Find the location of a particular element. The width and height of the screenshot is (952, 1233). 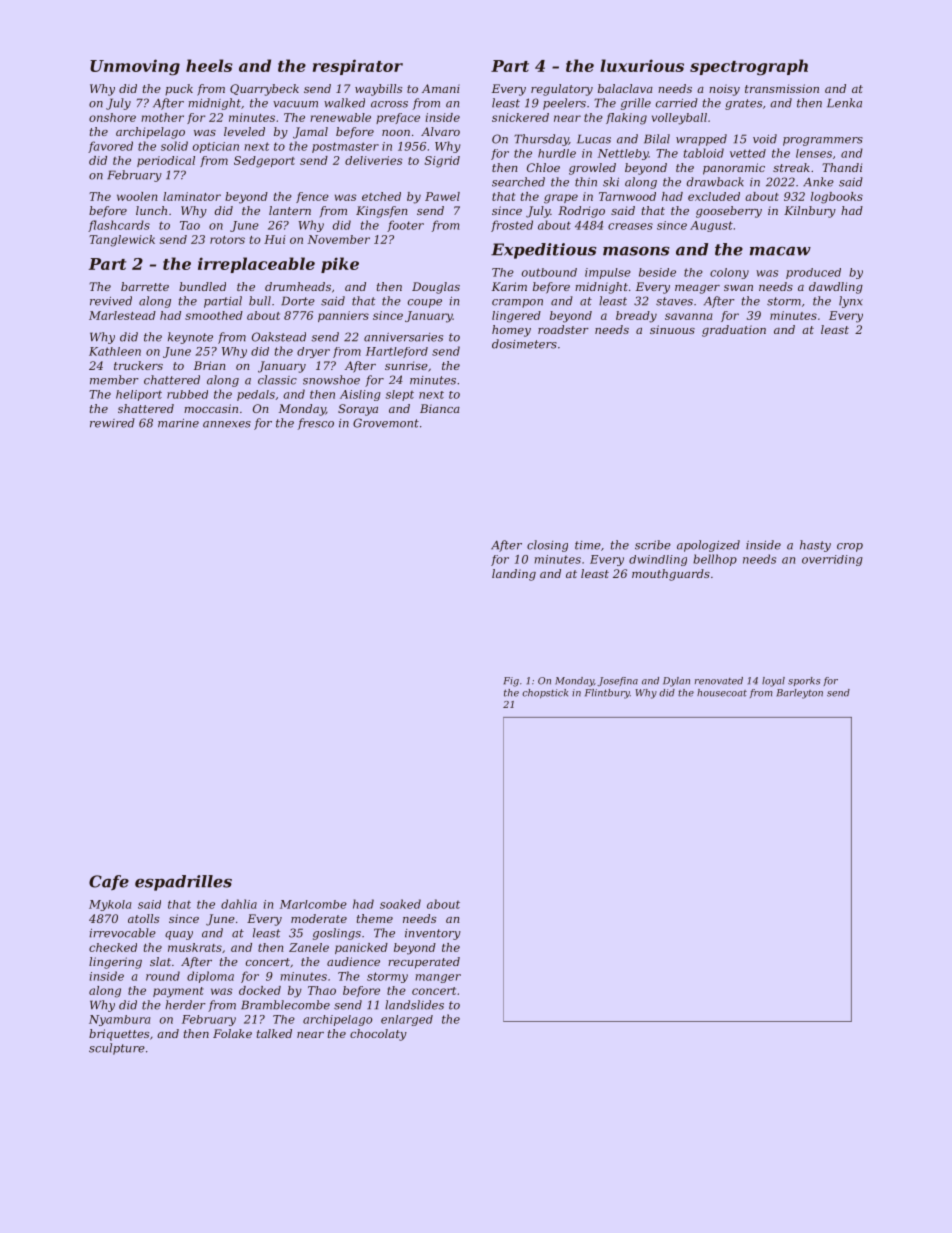

manger is located at coordinates (438, 978).
